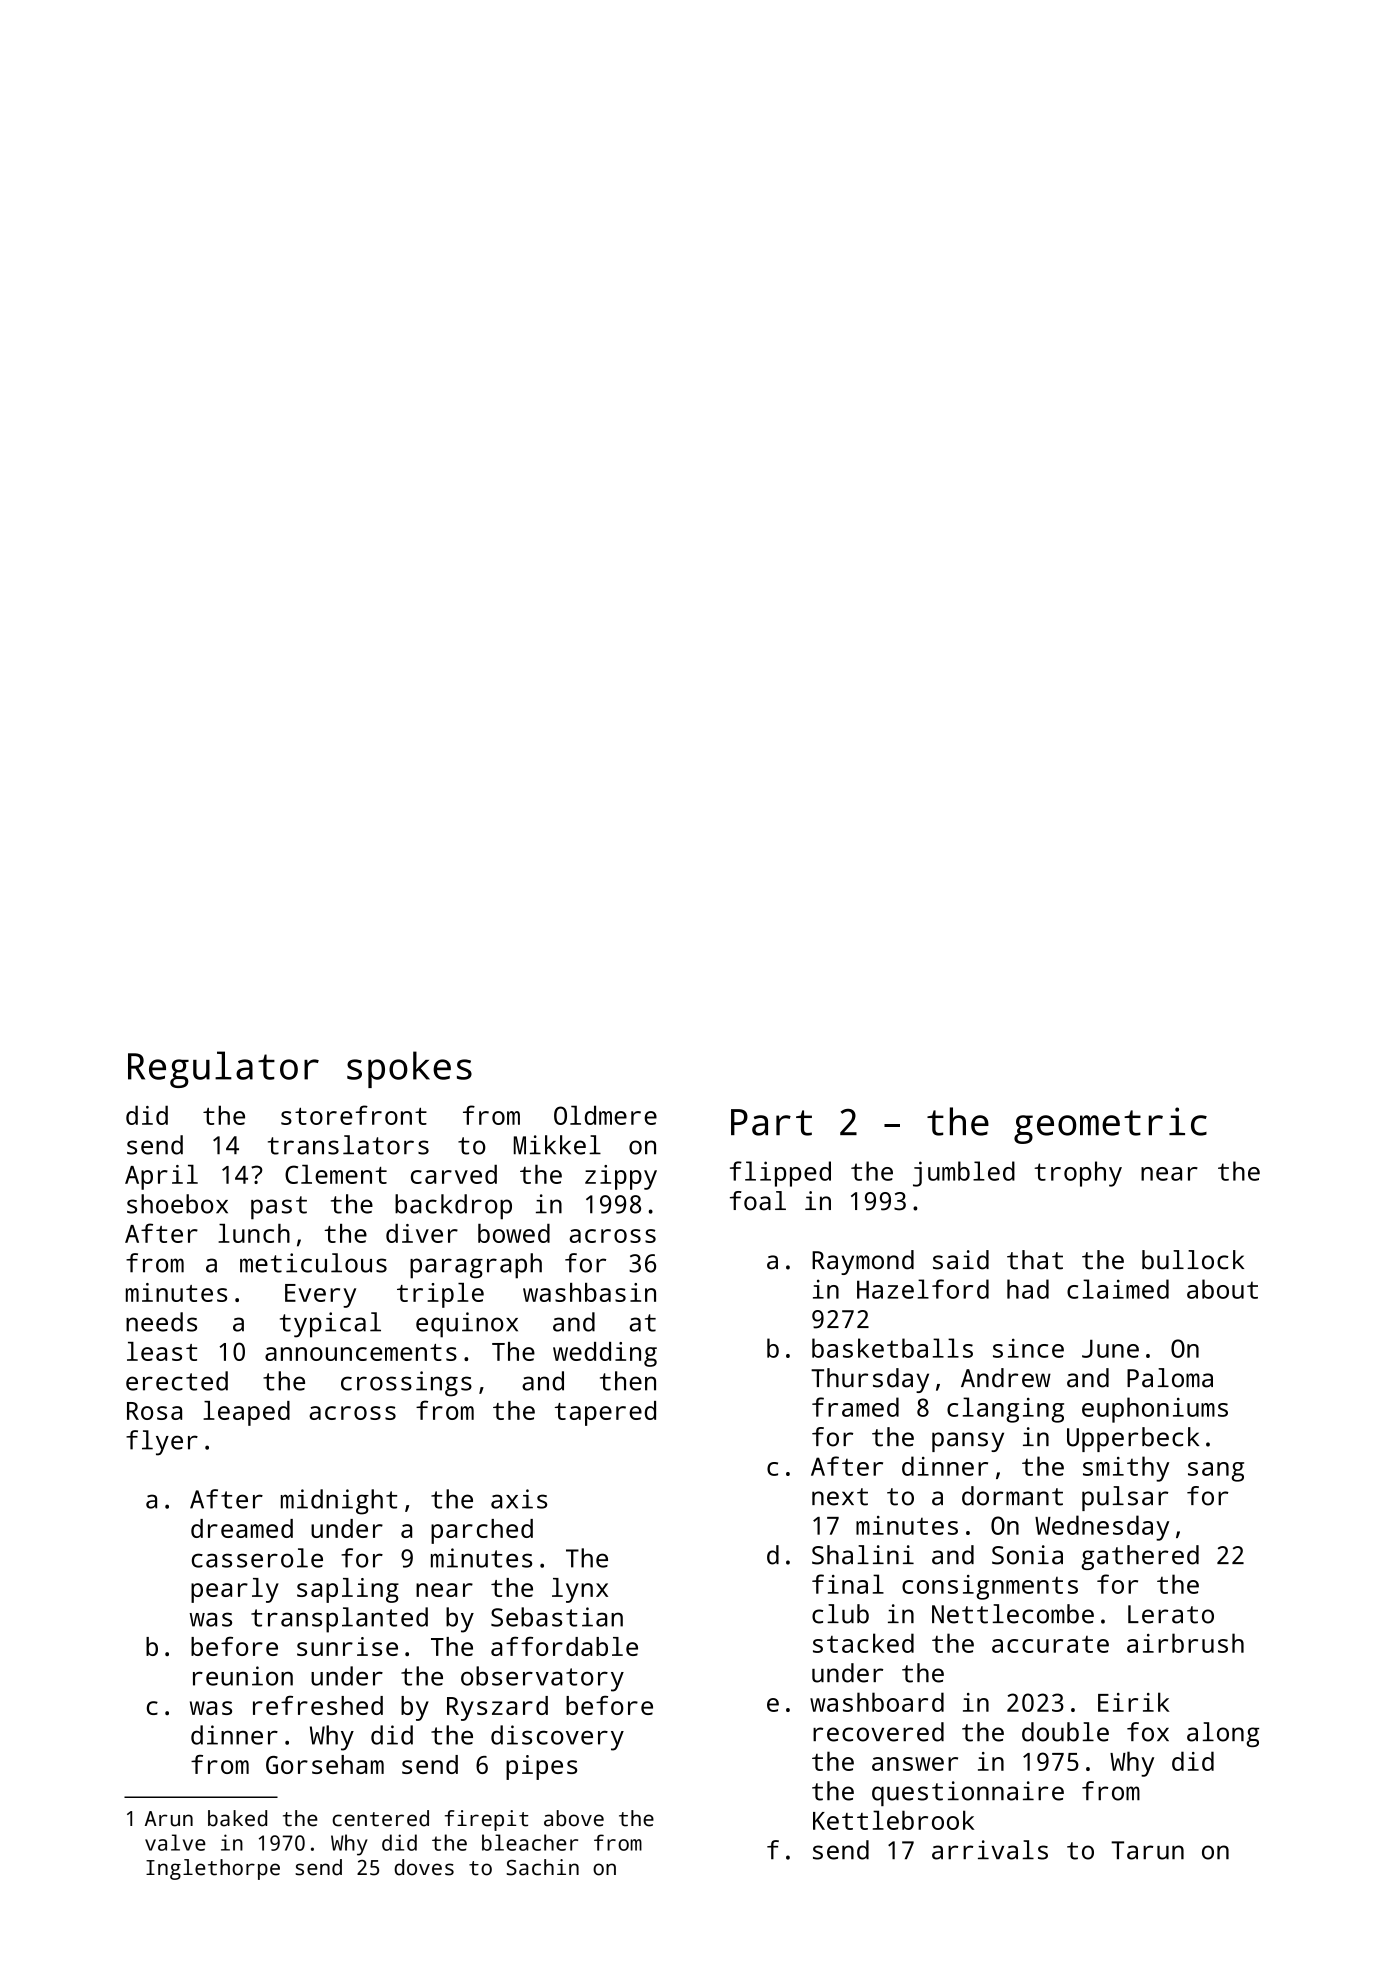 Image resolution: width=1386 pixels, height=1969 pixels. Describe the element at coordinates (1110, 1349) in the image. I see `June` at that location.
